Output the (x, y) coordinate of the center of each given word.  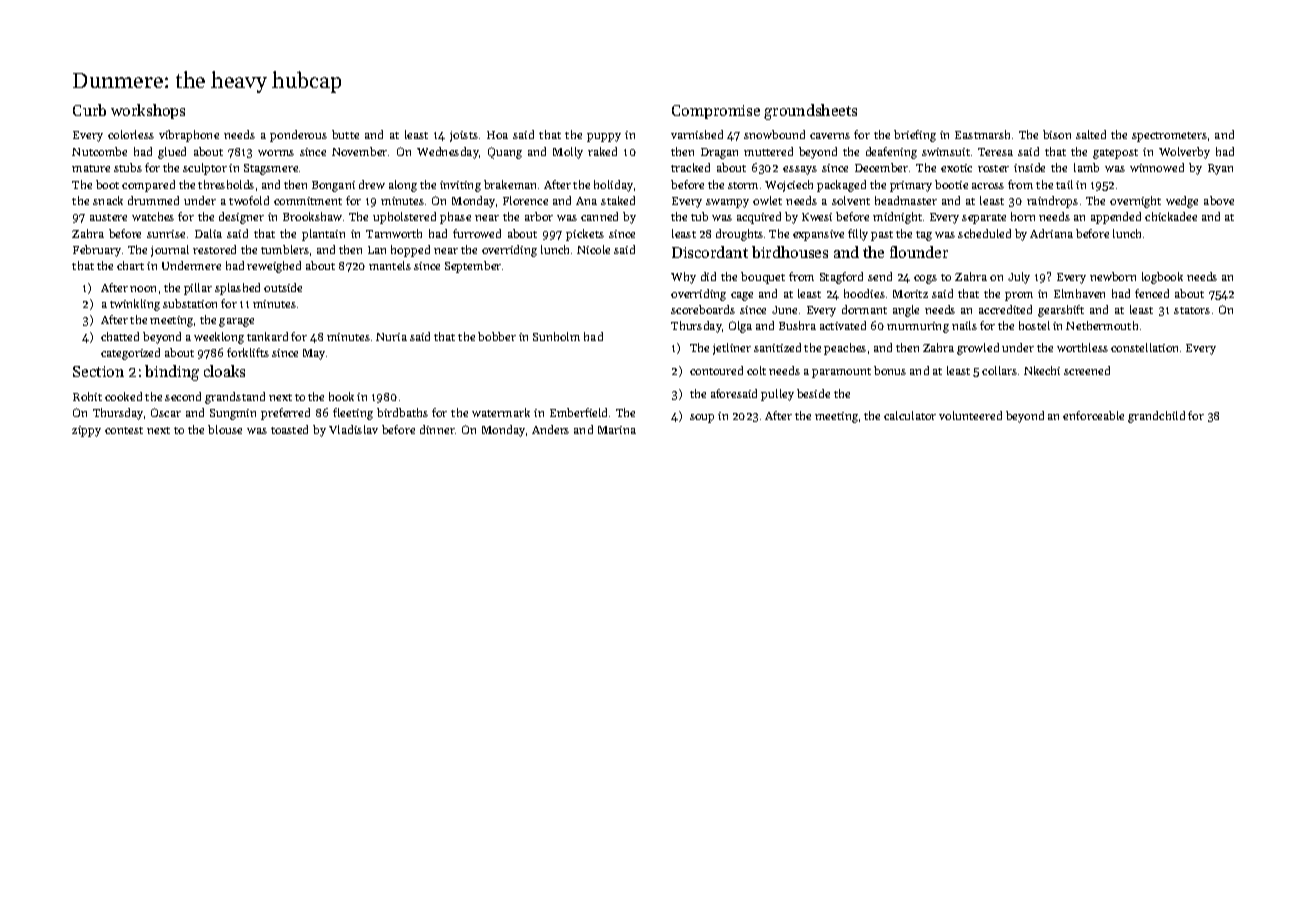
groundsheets (810, 112)
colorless (131, 134)
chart (130, 265)
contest (124, 430)
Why (683, 278)
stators (1192, 310)
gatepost (1115, 154)
